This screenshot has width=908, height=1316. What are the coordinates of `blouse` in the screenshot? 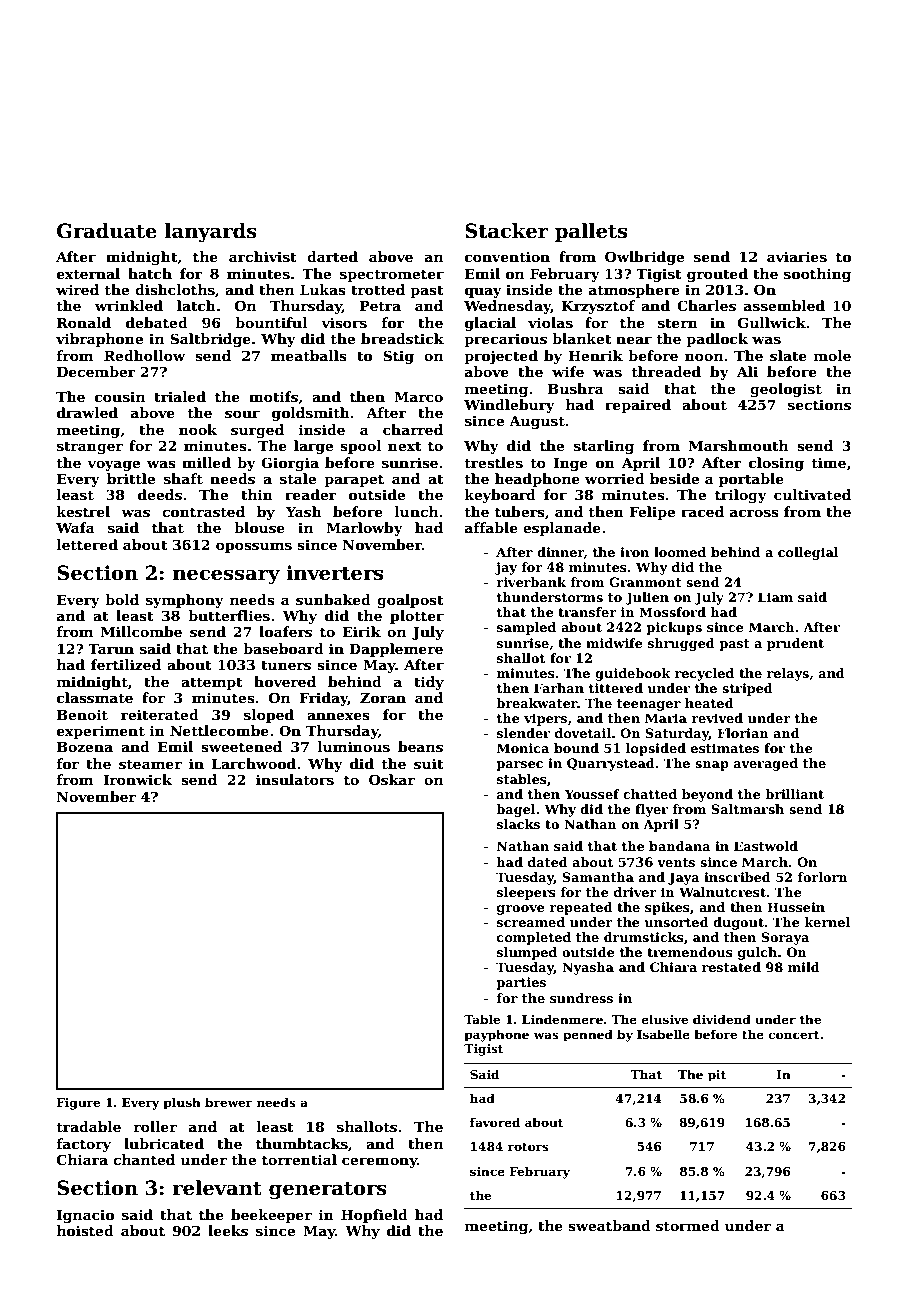 It's located at (259, 527).
